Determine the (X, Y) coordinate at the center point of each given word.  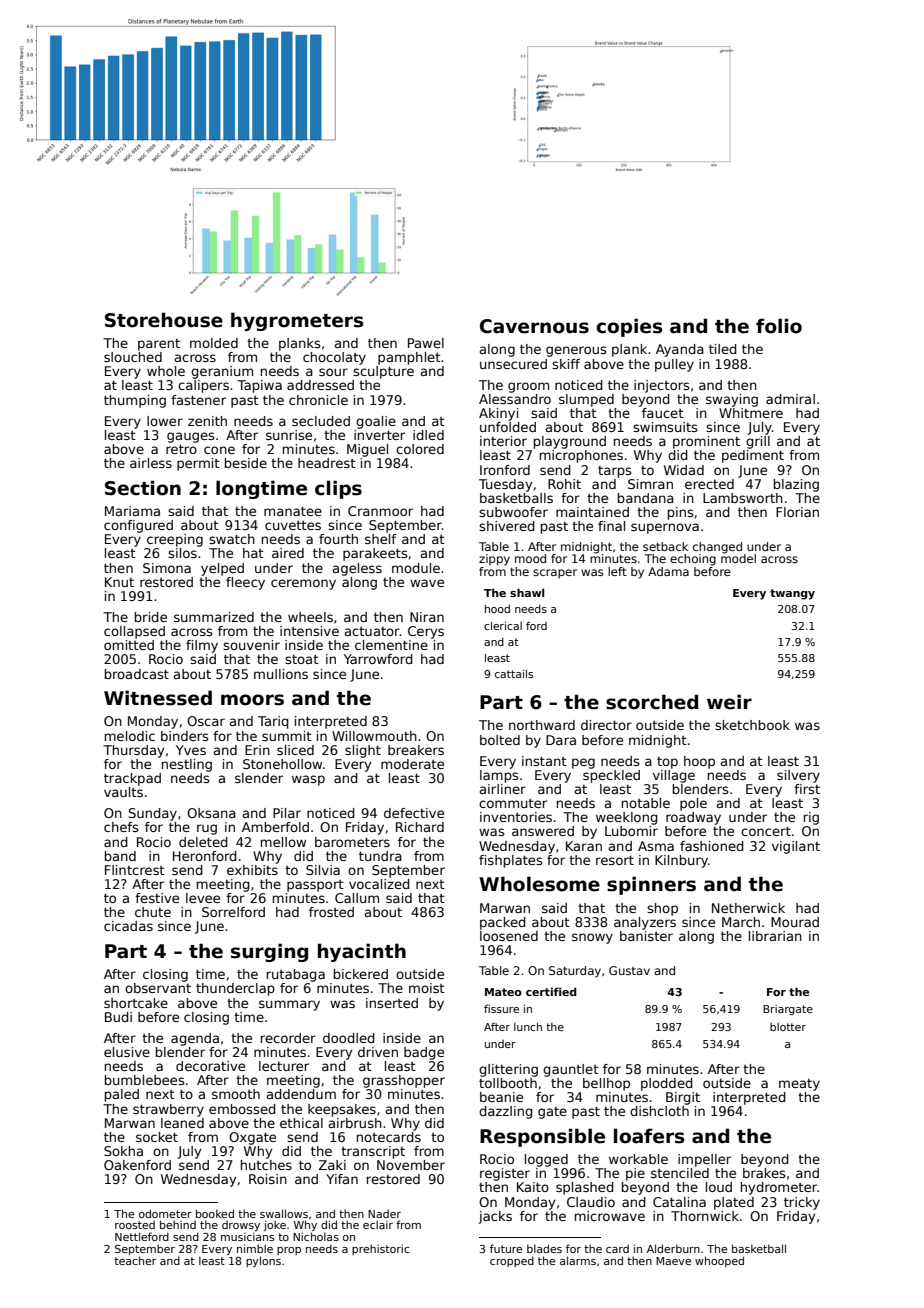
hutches (266, 1165)
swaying (732, 400)
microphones (581, 456)
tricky (802, 1203)
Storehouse (164, 320)
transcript (373, 1152)
